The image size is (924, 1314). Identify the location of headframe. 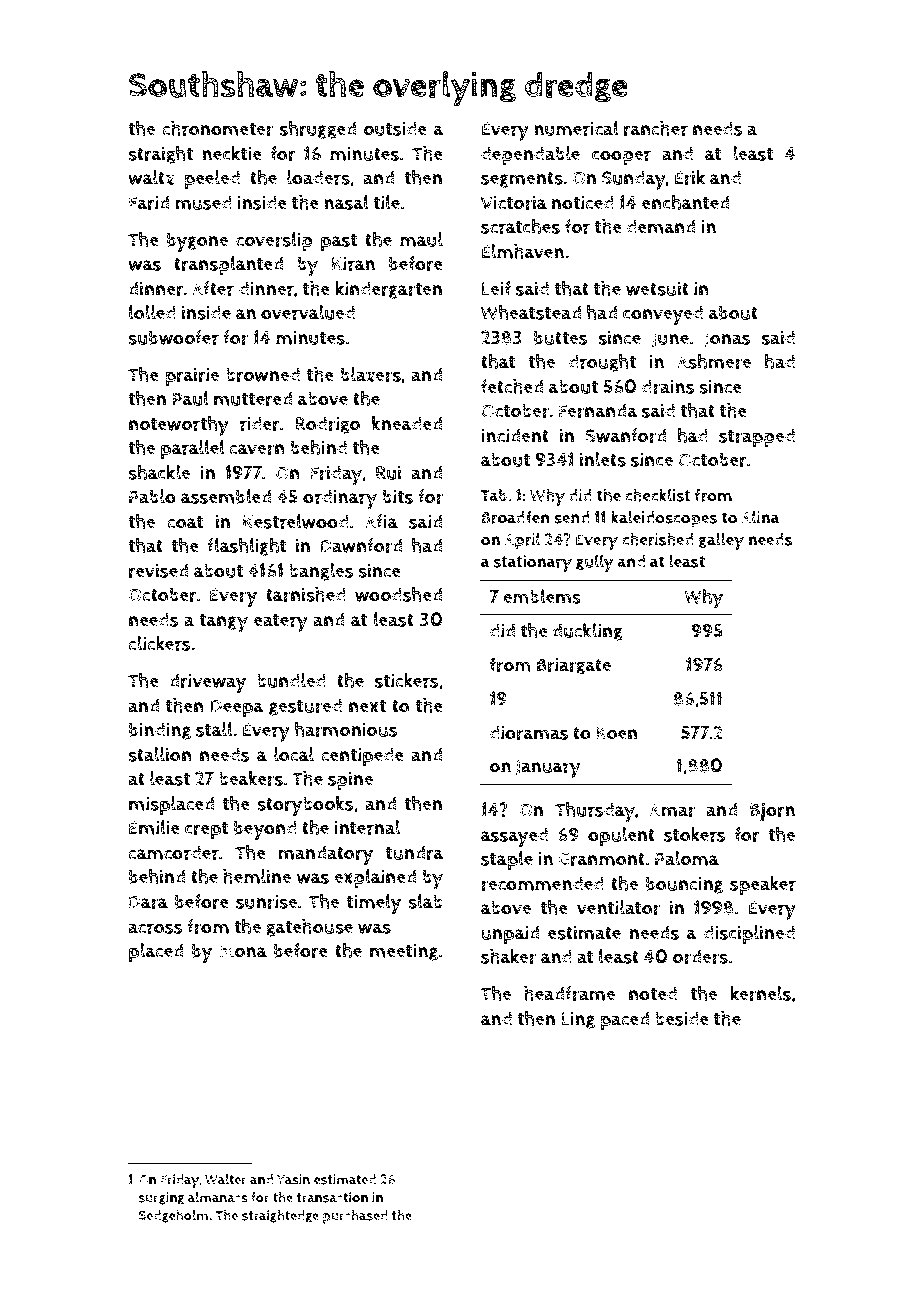
(569, 993).
